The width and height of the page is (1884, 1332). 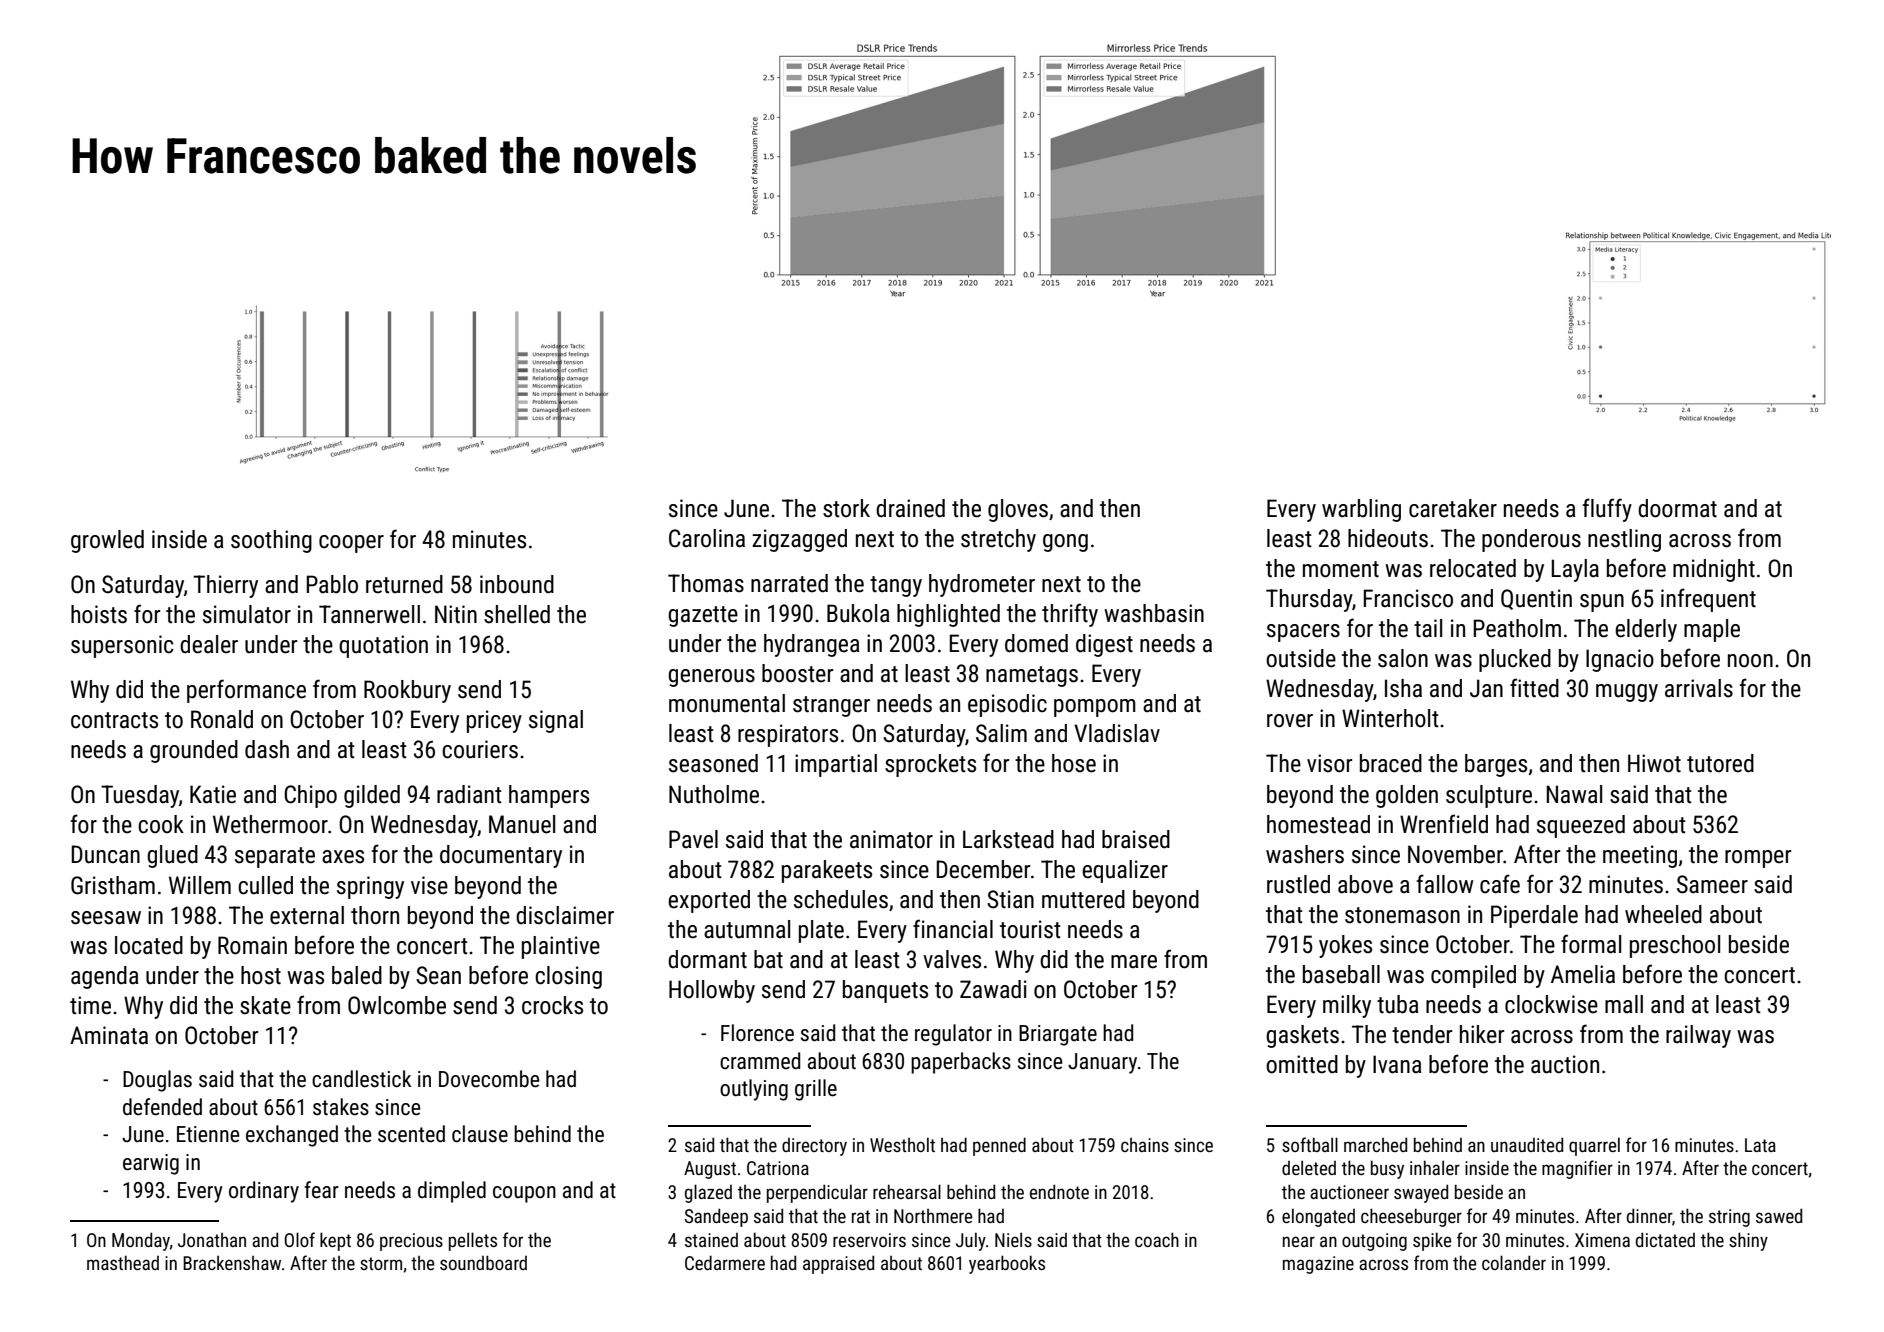 I want to click on stretchy, so click(x=998, y=540).
